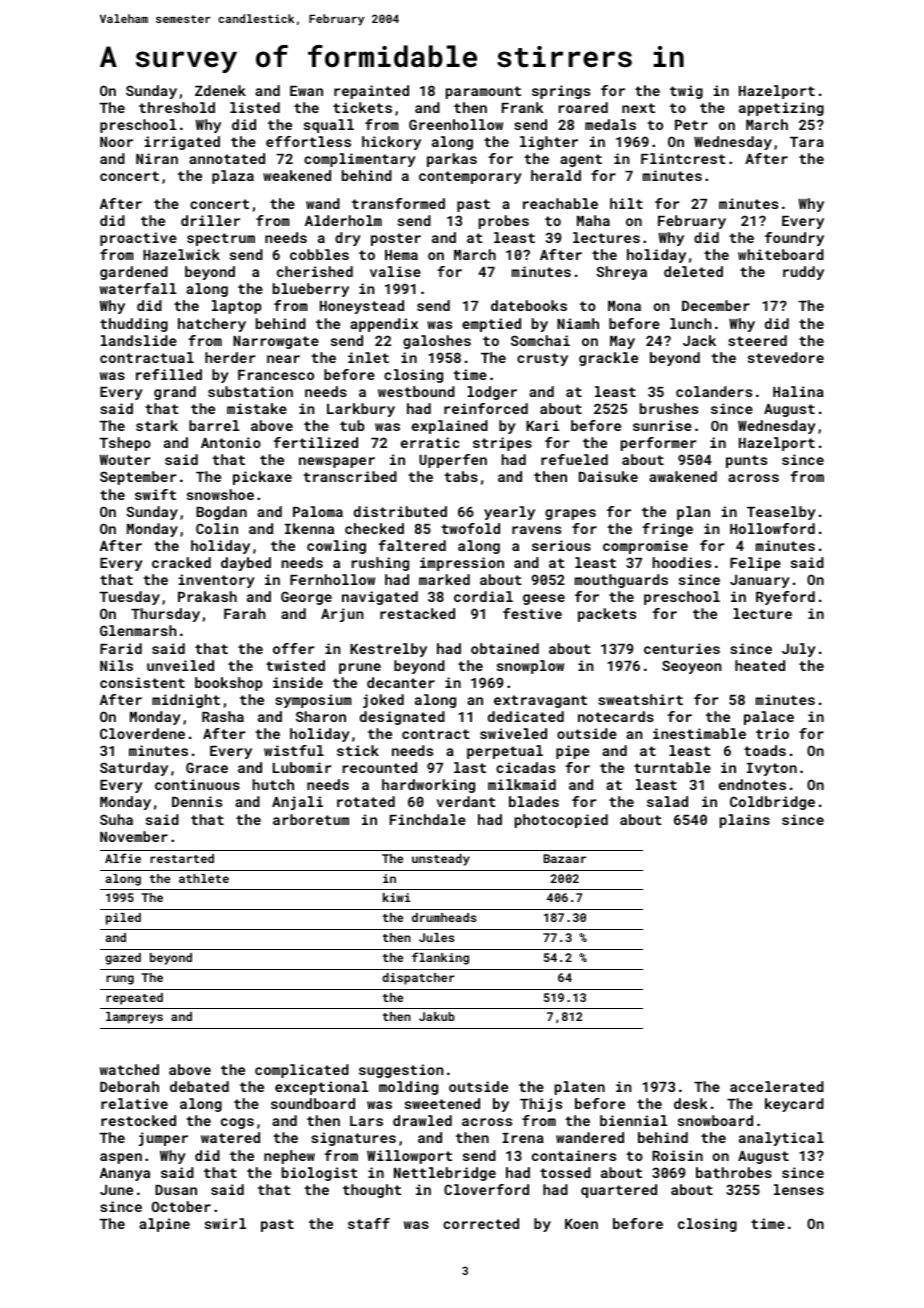 The height and width of the page is (1308, 924). I want to click on toads, so click(765, 750).
